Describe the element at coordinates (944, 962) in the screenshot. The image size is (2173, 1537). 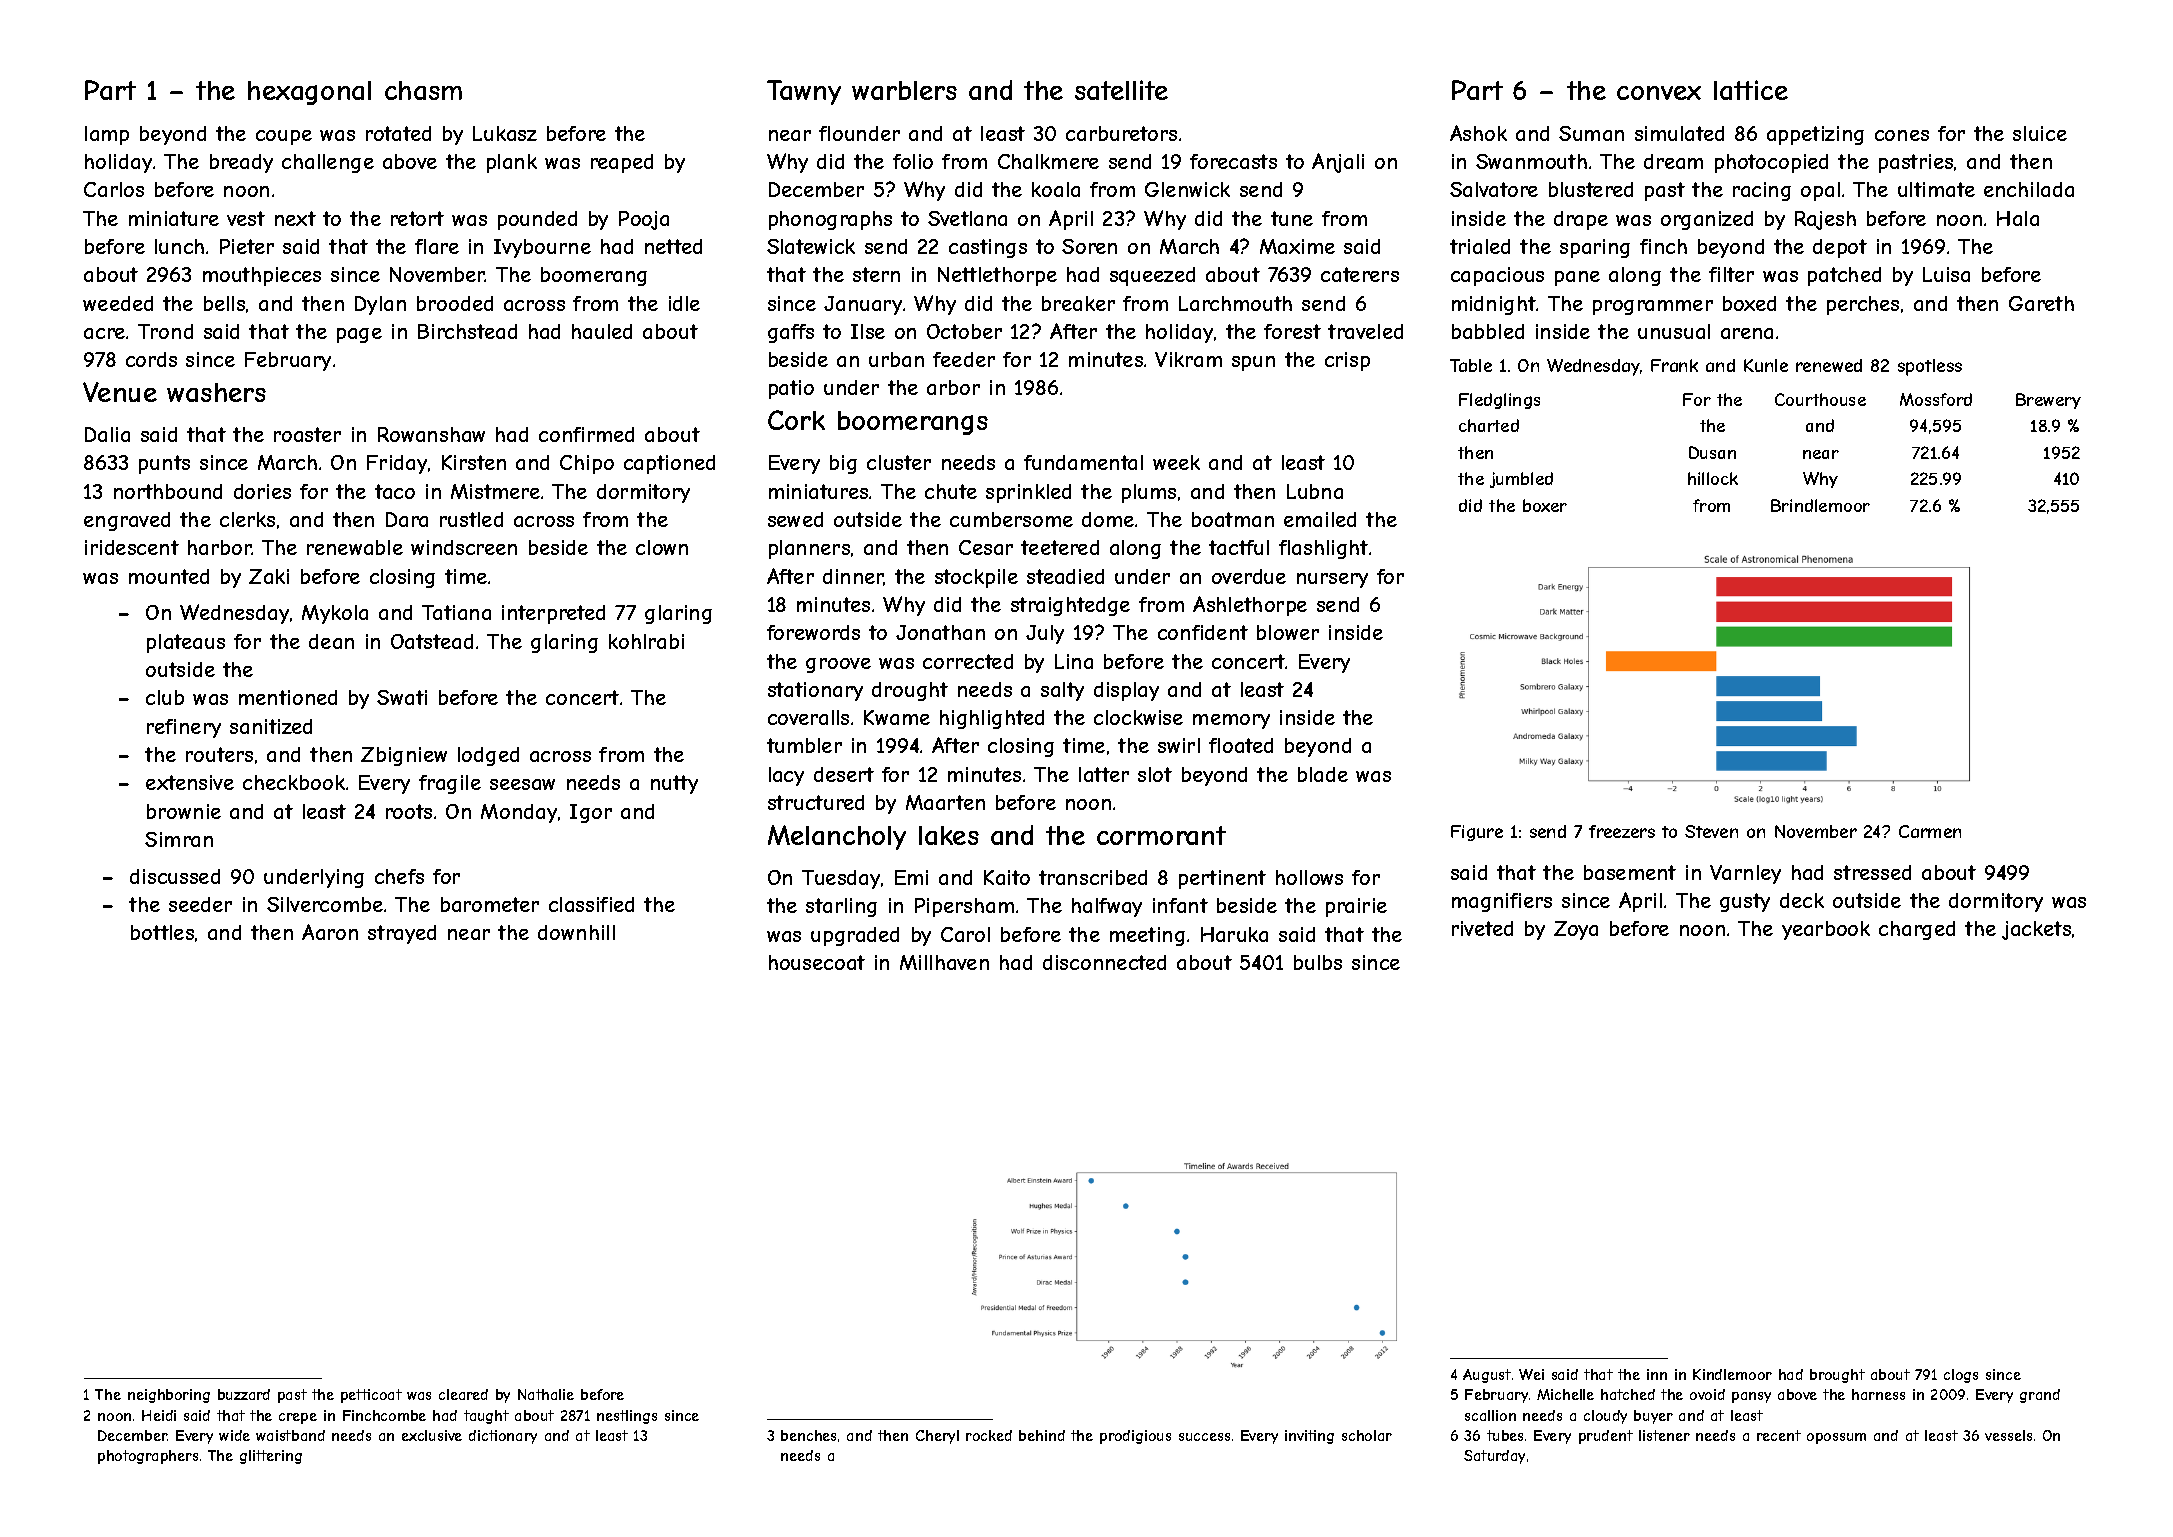
I see `Millhaven` at that location.
